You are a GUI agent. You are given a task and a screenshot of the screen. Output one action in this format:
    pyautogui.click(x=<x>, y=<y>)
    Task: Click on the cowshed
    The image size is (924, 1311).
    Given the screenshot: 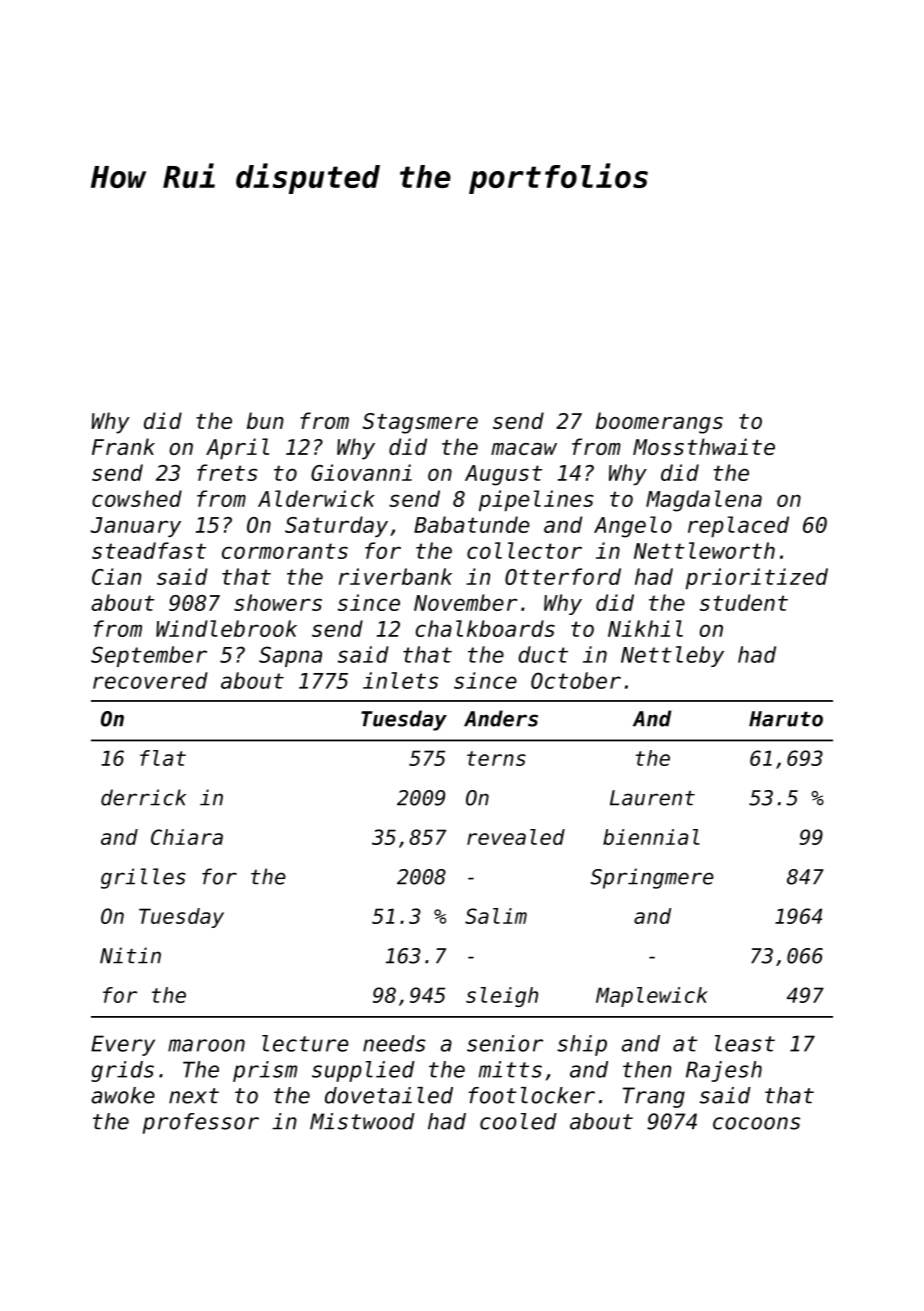 What is the action you would take?
    pyautogui.click(x=137, y=498)
